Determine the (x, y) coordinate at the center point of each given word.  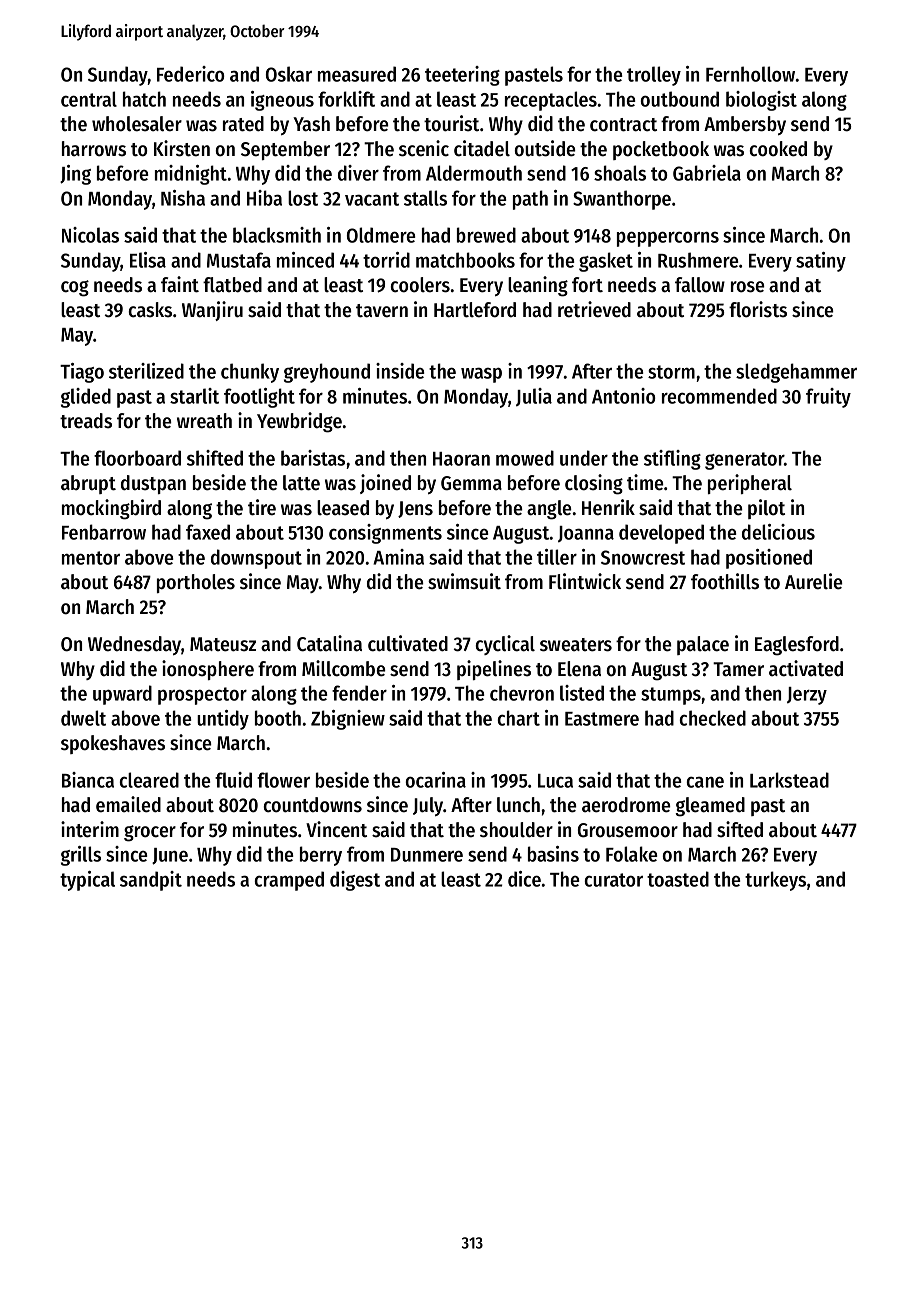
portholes (196, 583)
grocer (150, 833)
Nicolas (90, 235)
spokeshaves (113, 744)
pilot (766, 509)
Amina (398, 557)
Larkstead (789, 780)
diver (358, 173)
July (428, 806)
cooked (778, 149)
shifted (215, 458)
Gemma (471, 483)
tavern (382, 311)
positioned (769, 559)
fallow (700, 285)
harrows (94, 149)
